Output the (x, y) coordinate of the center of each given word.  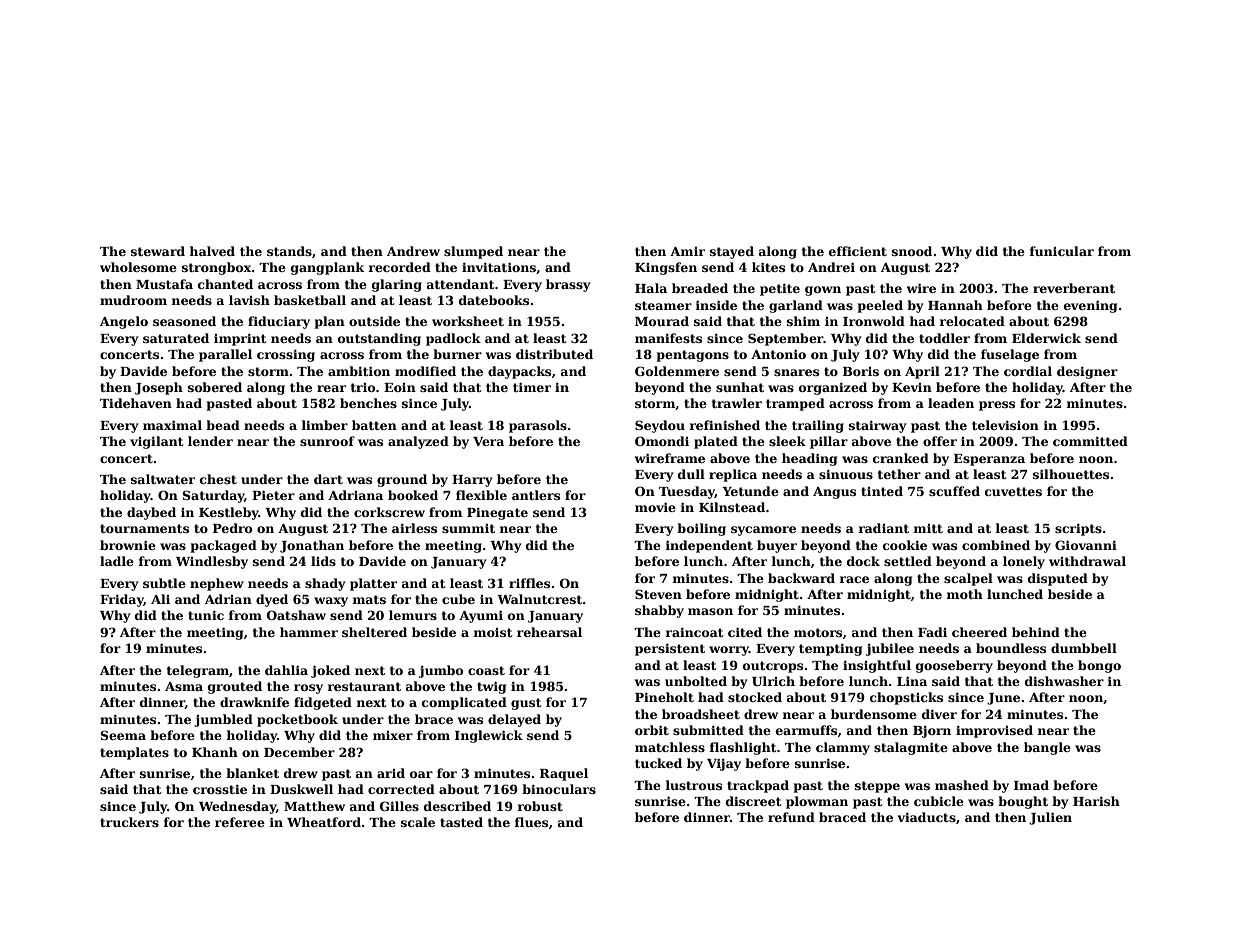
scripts (1078, 529)
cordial (1028, 371)
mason (710, 611)
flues (531, 822)
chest (218, 479)
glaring (397, 285)
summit (468, 528)
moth (964, 594)
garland (796, 306)
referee (240, 822)
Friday (122, 600)
